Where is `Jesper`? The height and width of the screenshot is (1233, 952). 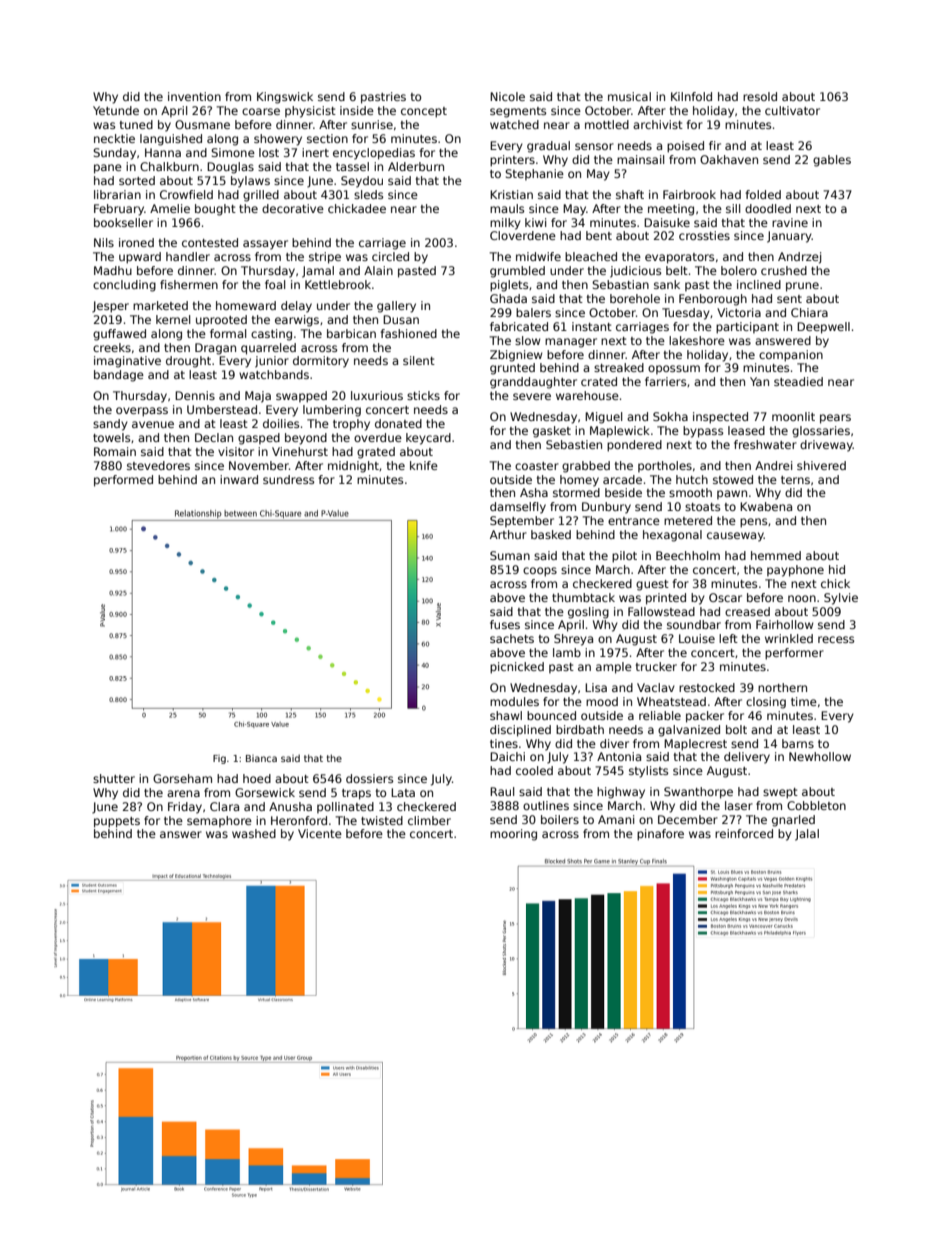 Jesper is located at coordinates (110, 307).
